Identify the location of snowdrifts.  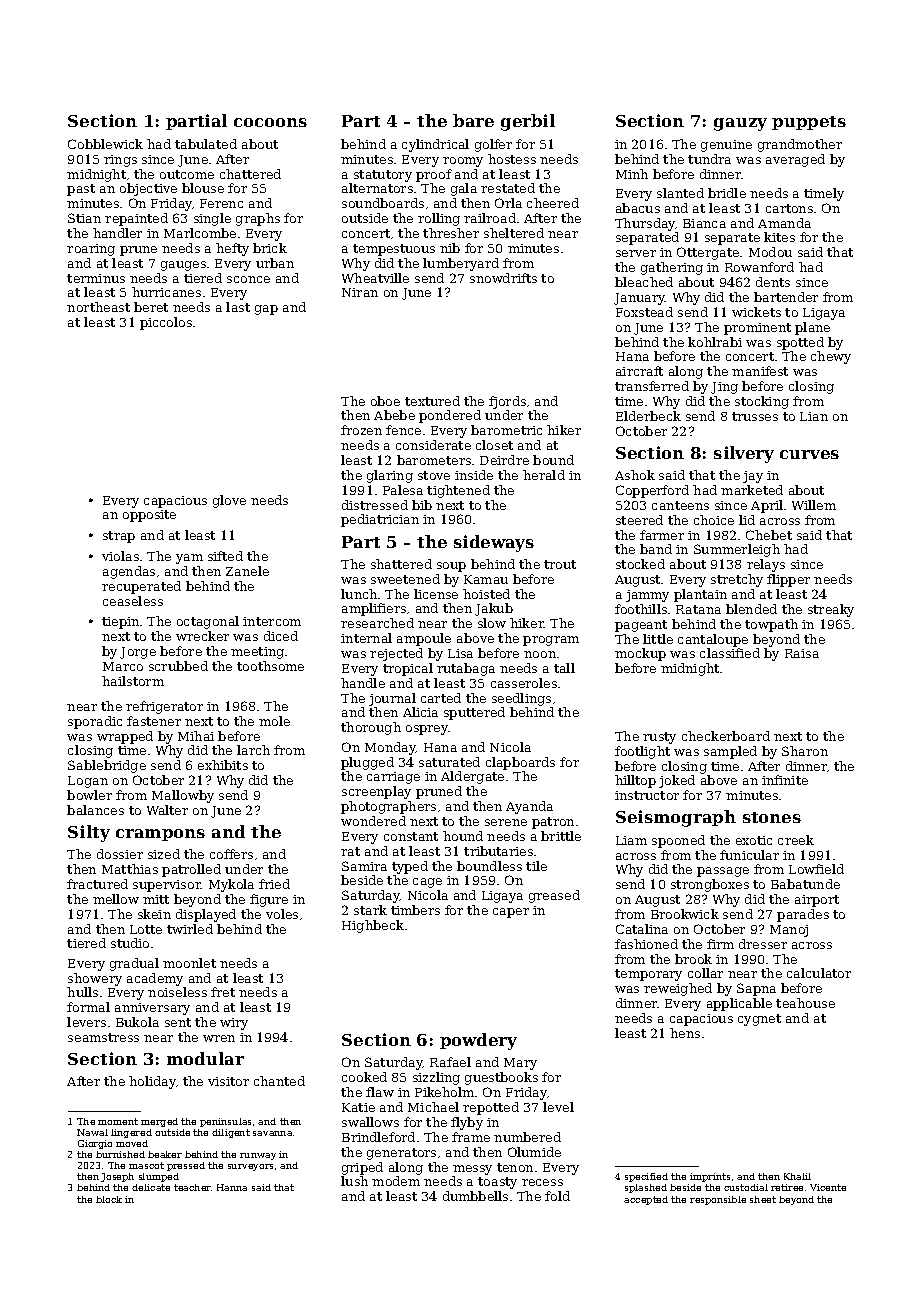
(503, 278).
